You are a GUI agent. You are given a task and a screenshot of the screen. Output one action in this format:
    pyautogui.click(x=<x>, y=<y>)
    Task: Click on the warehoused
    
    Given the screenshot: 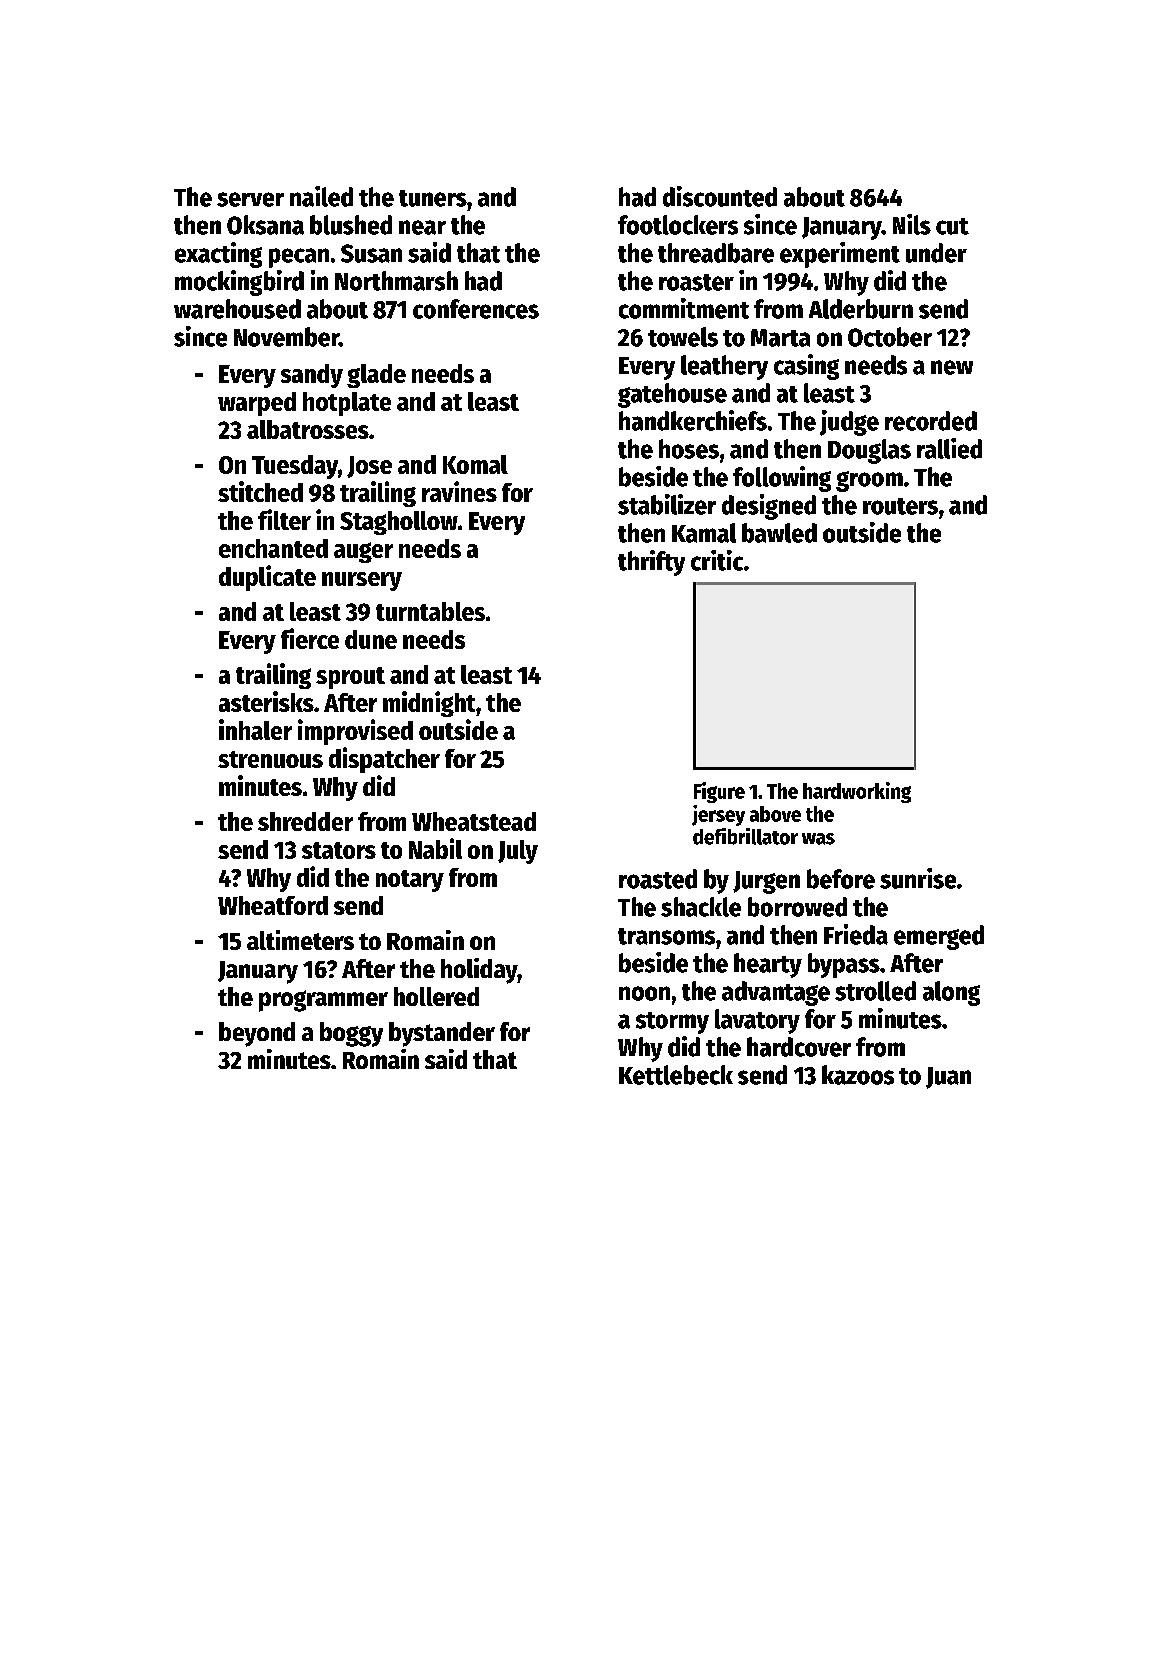 What is the action you would take?
    pyautogui.click(x=237, y=309)
